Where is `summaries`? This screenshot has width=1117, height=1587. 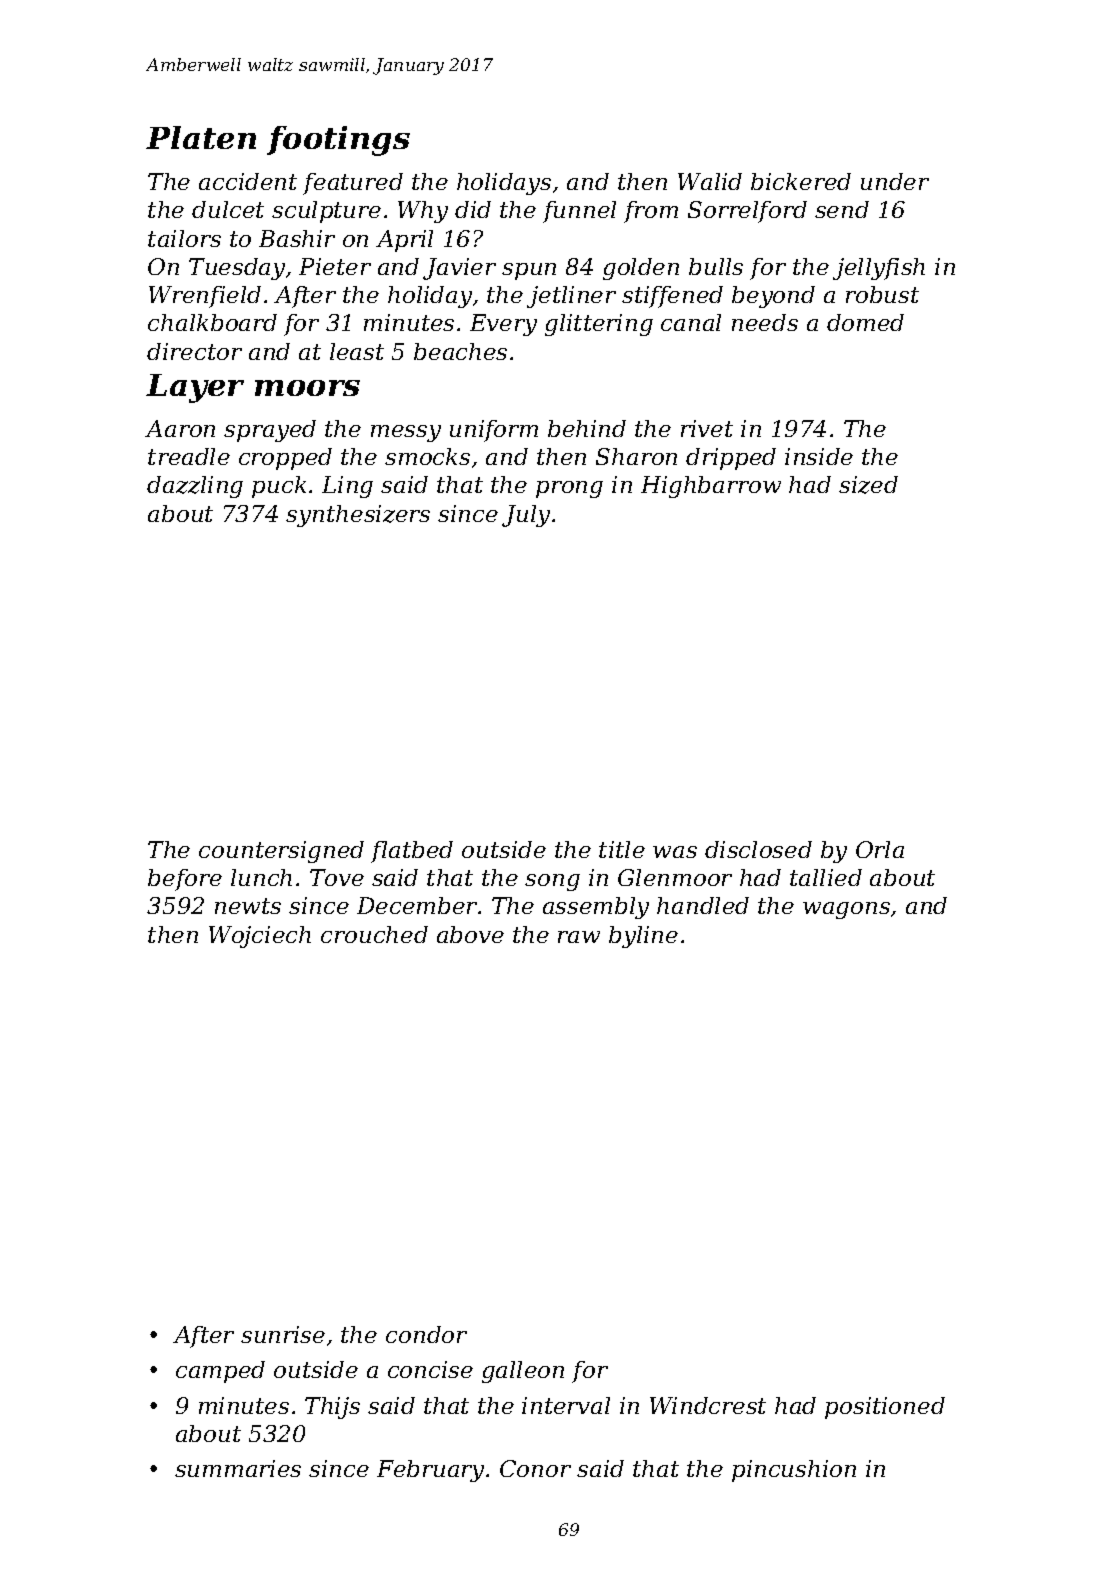 summaries is located at coordinates (238, 1468).
